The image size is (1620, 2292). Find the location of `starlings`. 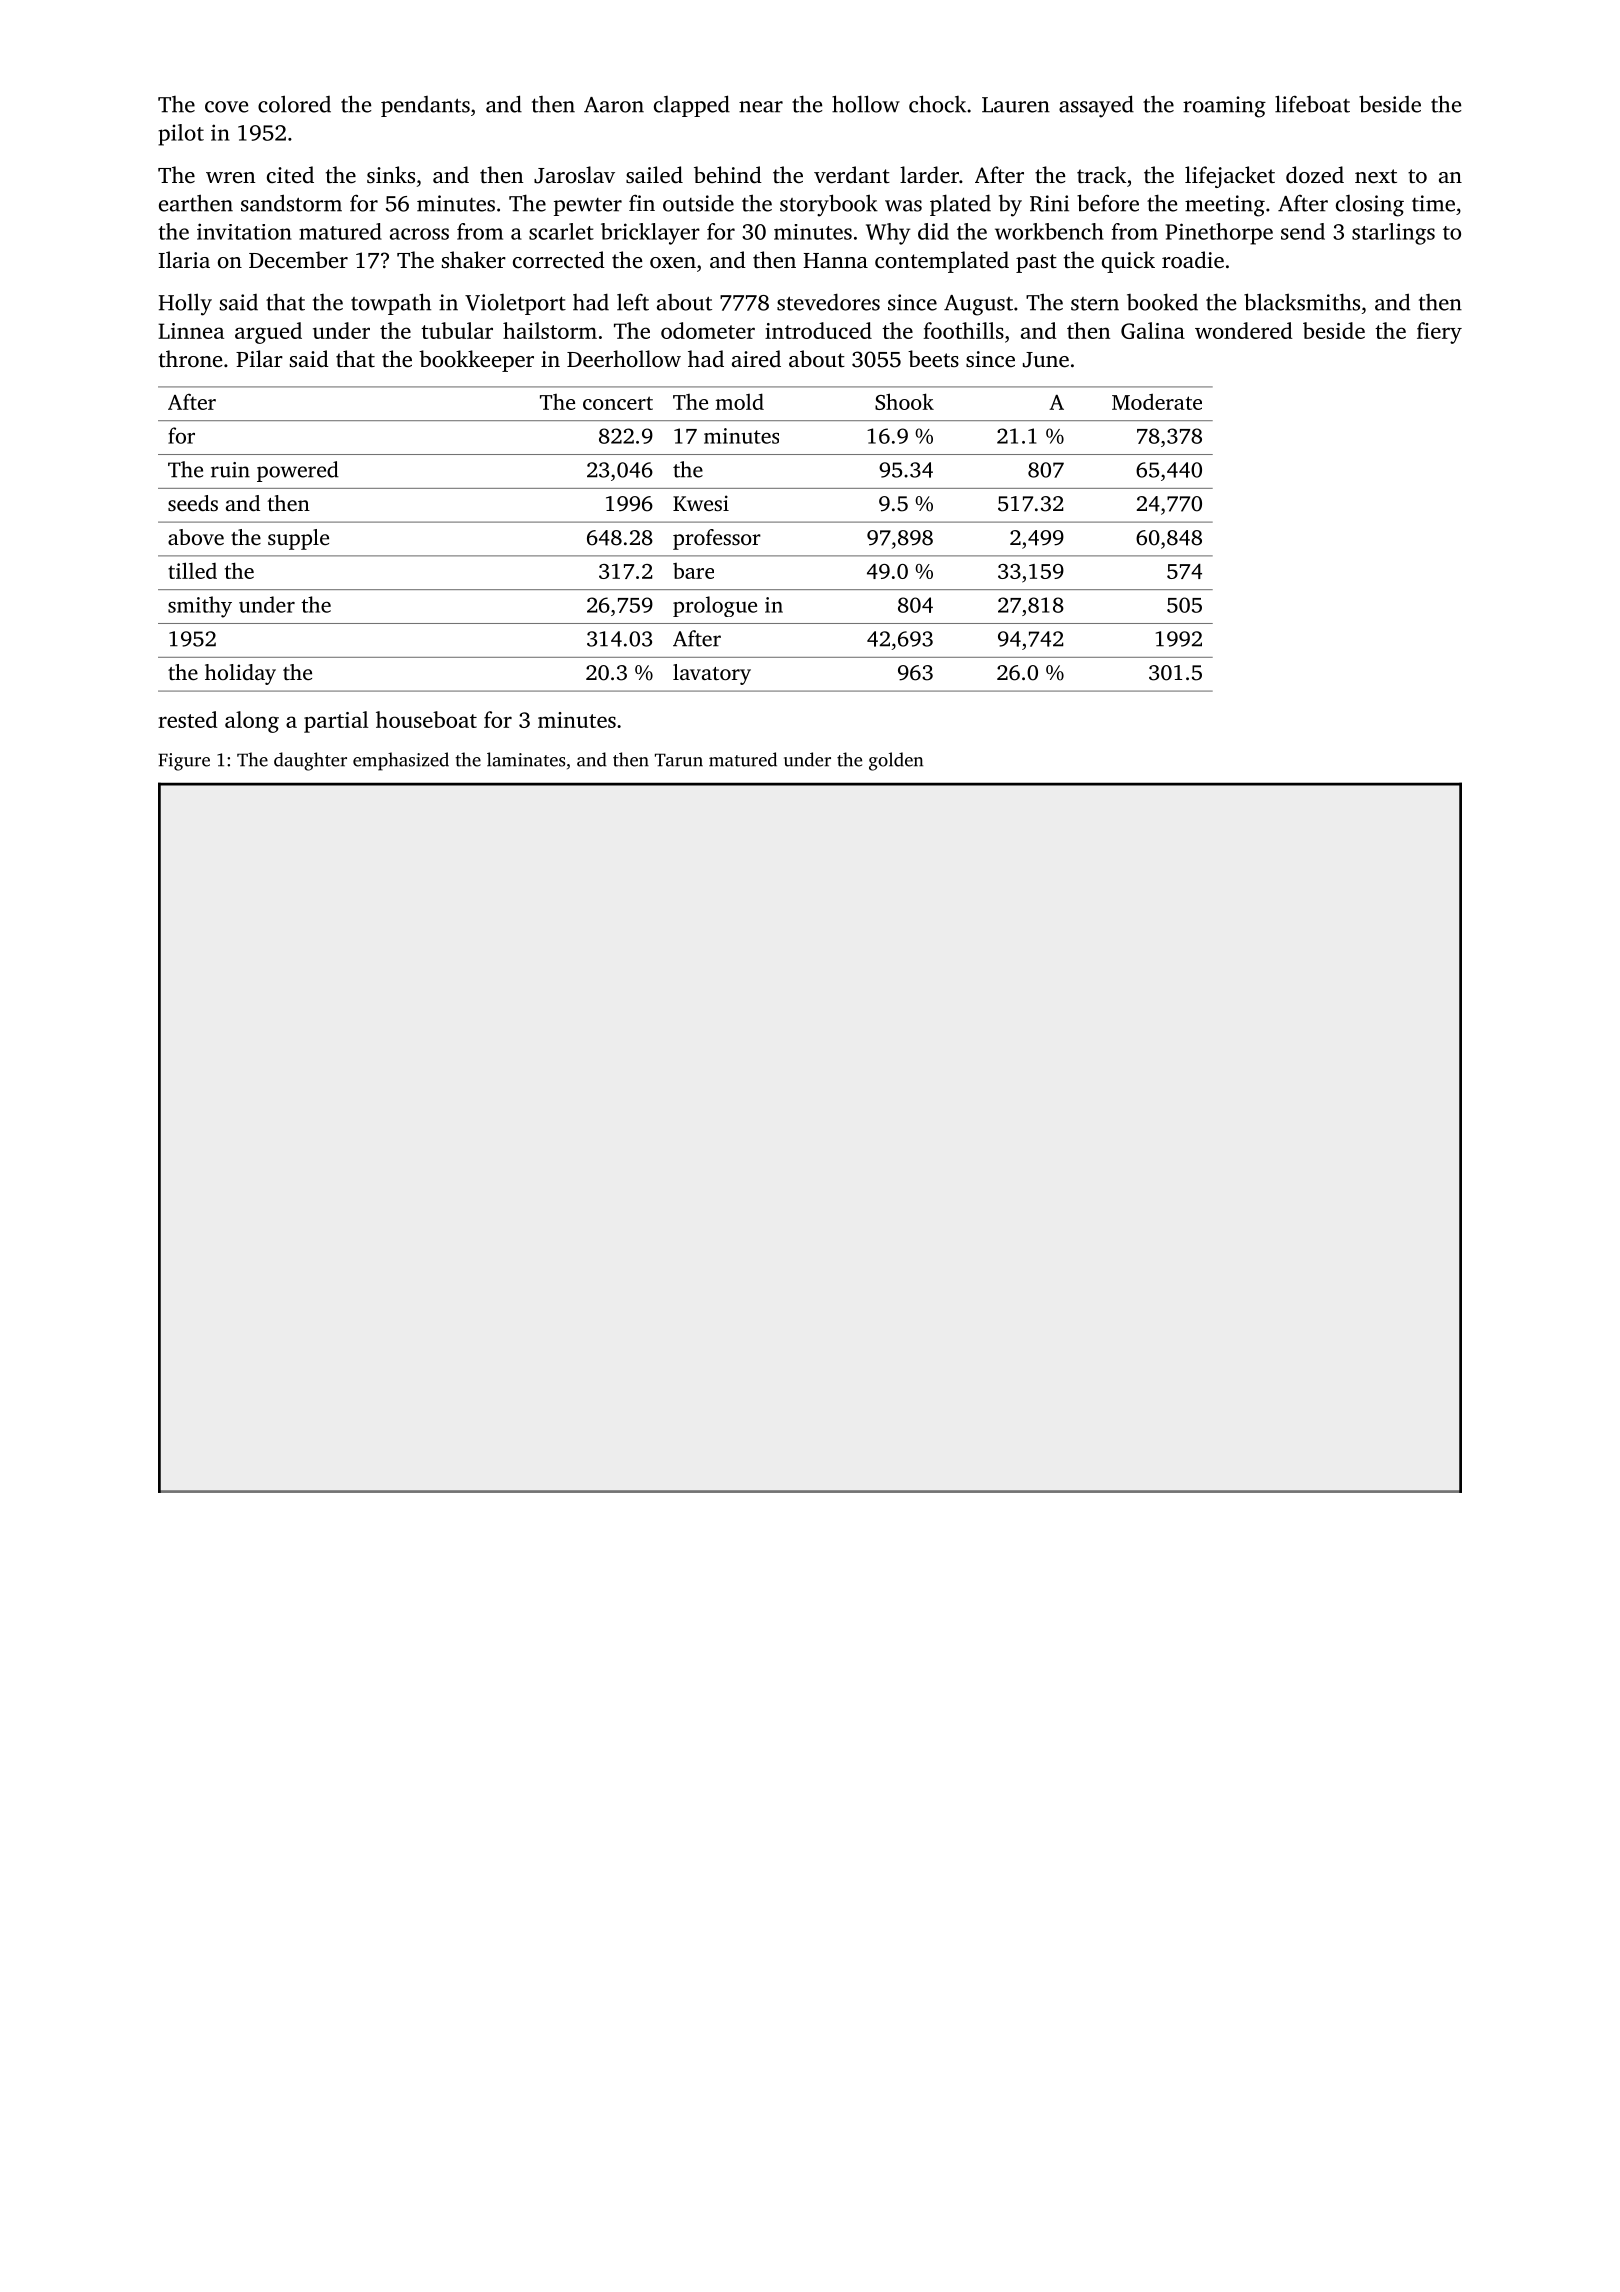

starlings is located at coordinates (1393, 234).
